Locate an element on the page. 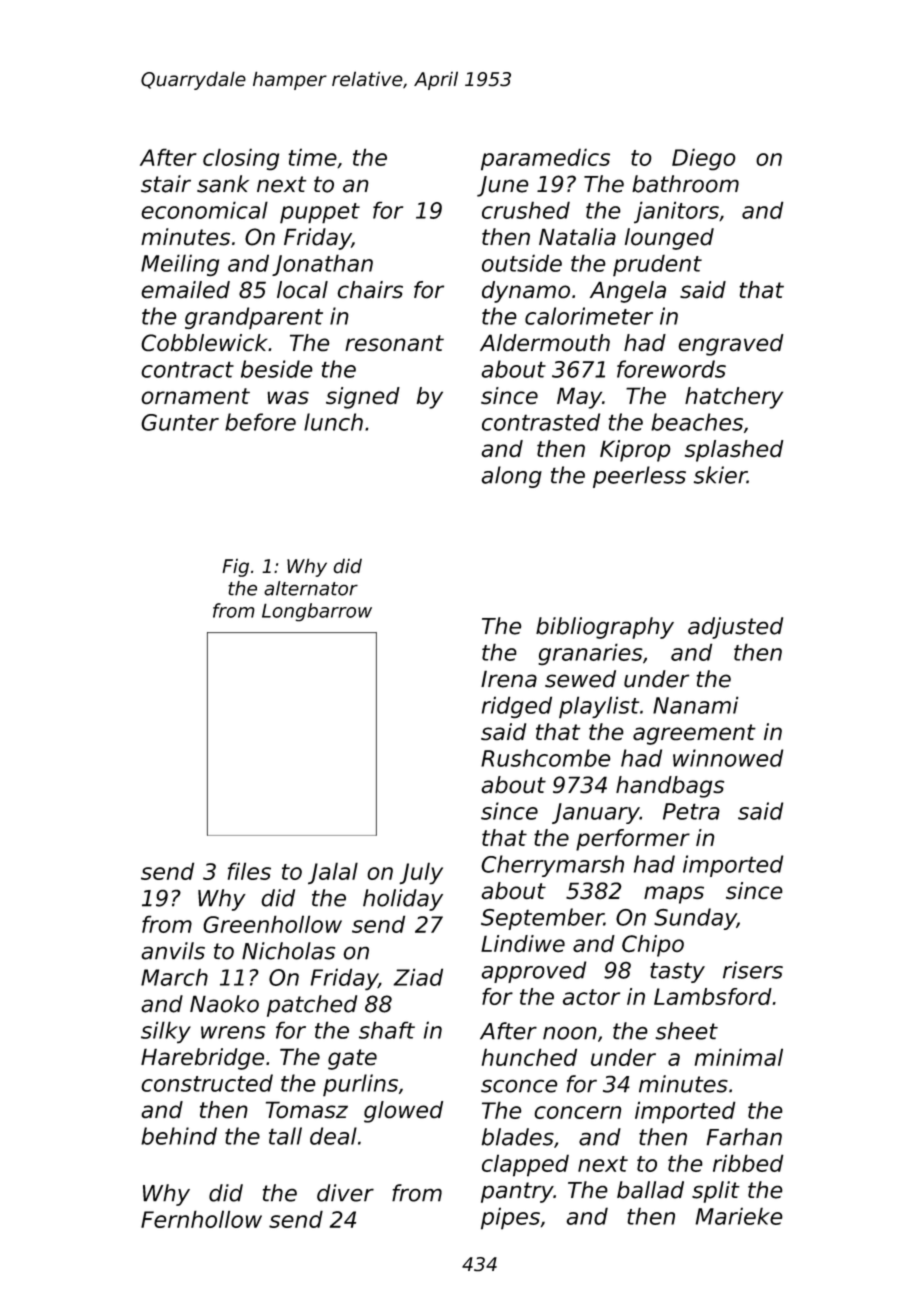 Image resolution: width=924 pixels, height=1314 pixels. Fernhollow is located at coordinates (201, 1219).
